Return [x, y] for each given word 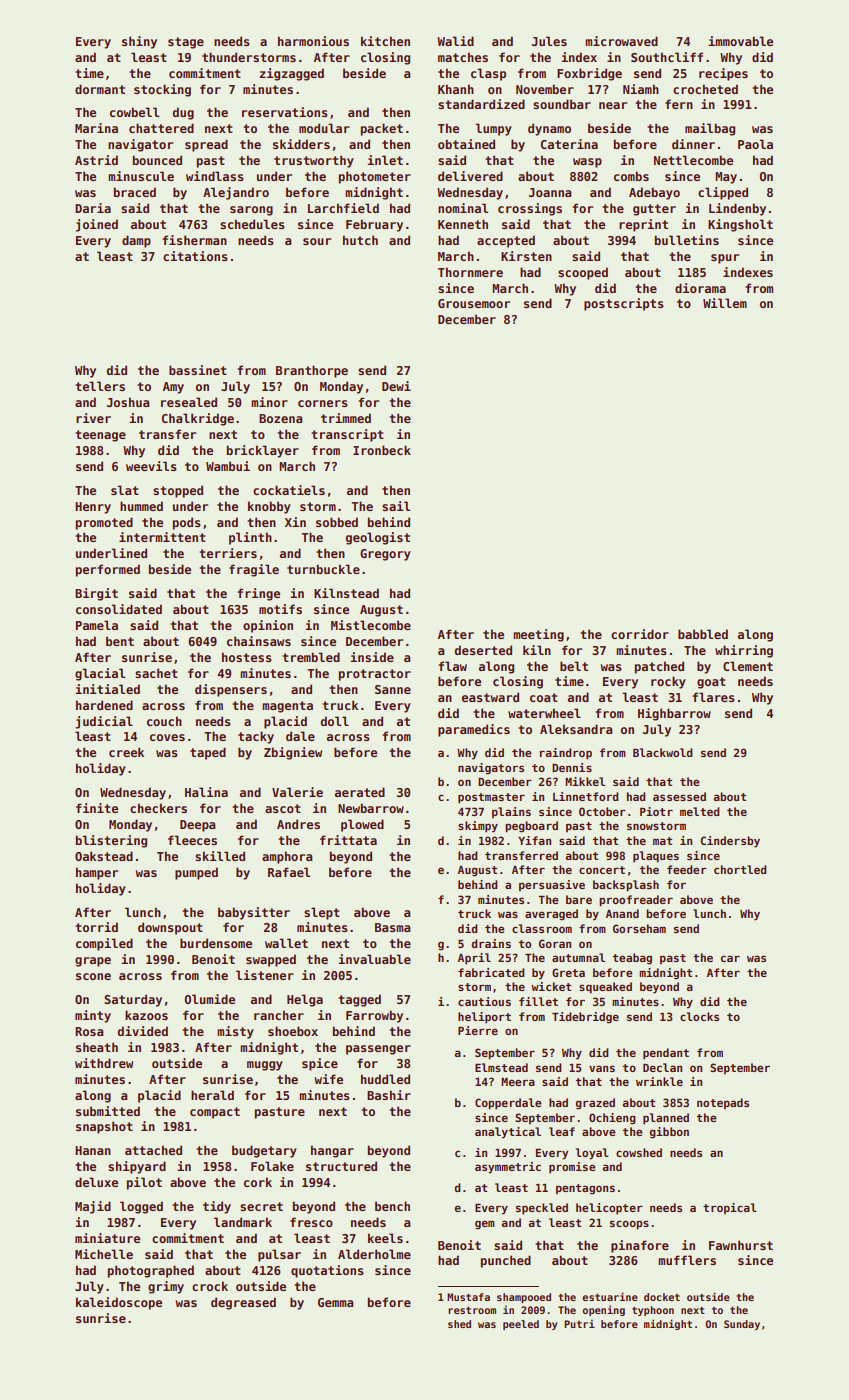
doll [334, 721]
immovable [740, 41]
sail [396, 506]
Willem [725, 303]
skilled [220, 856]
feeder [687, 869]
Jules [549, 41]
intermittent [162, 537]
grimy [166, 1287]
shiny [139, 42]
